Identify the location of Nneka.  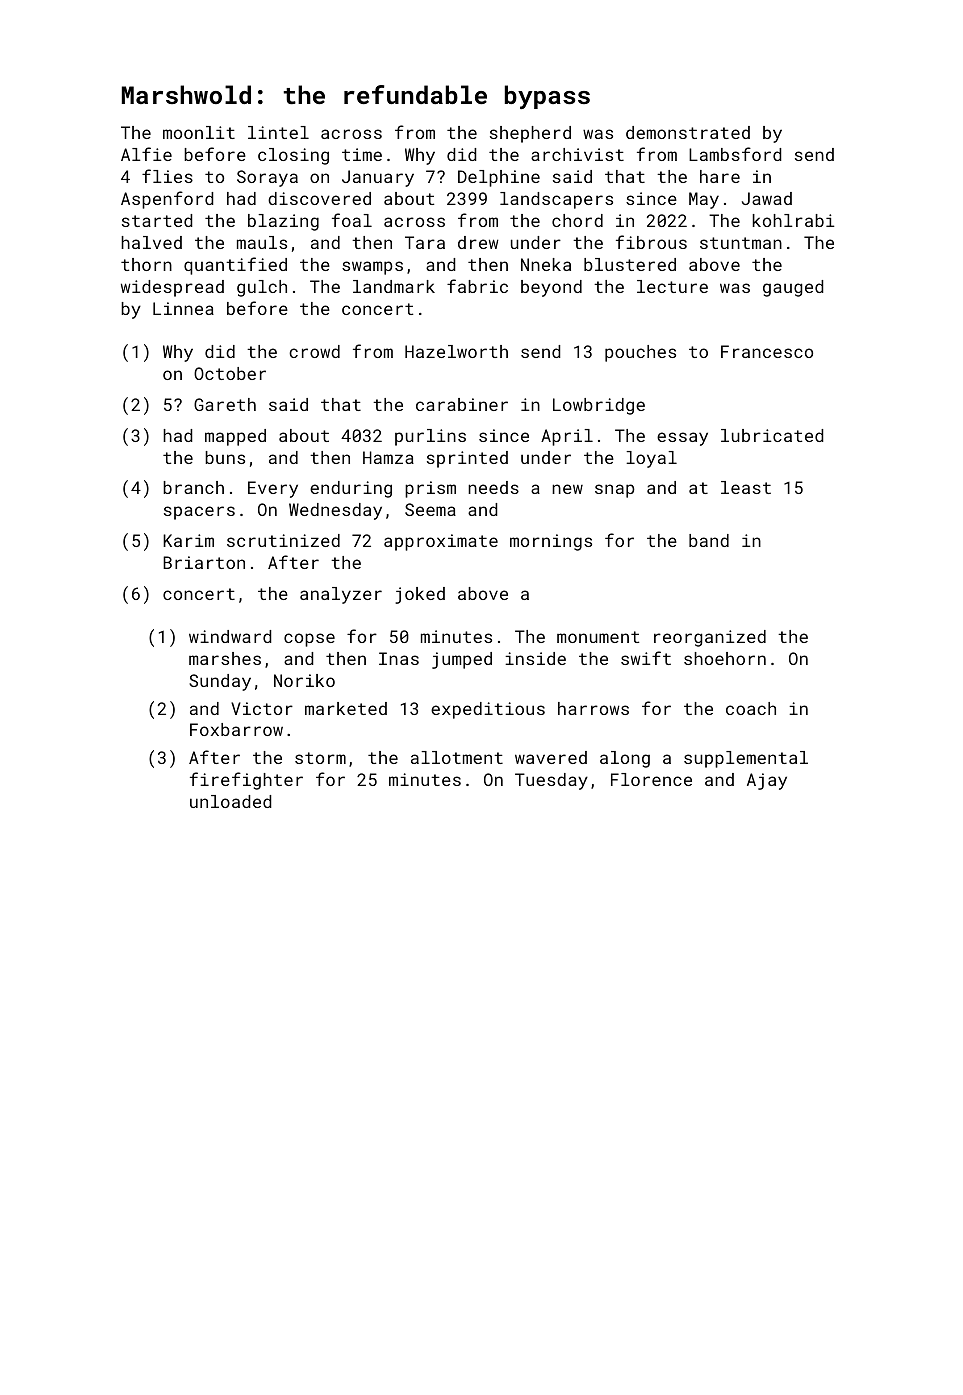
(546, 264).
